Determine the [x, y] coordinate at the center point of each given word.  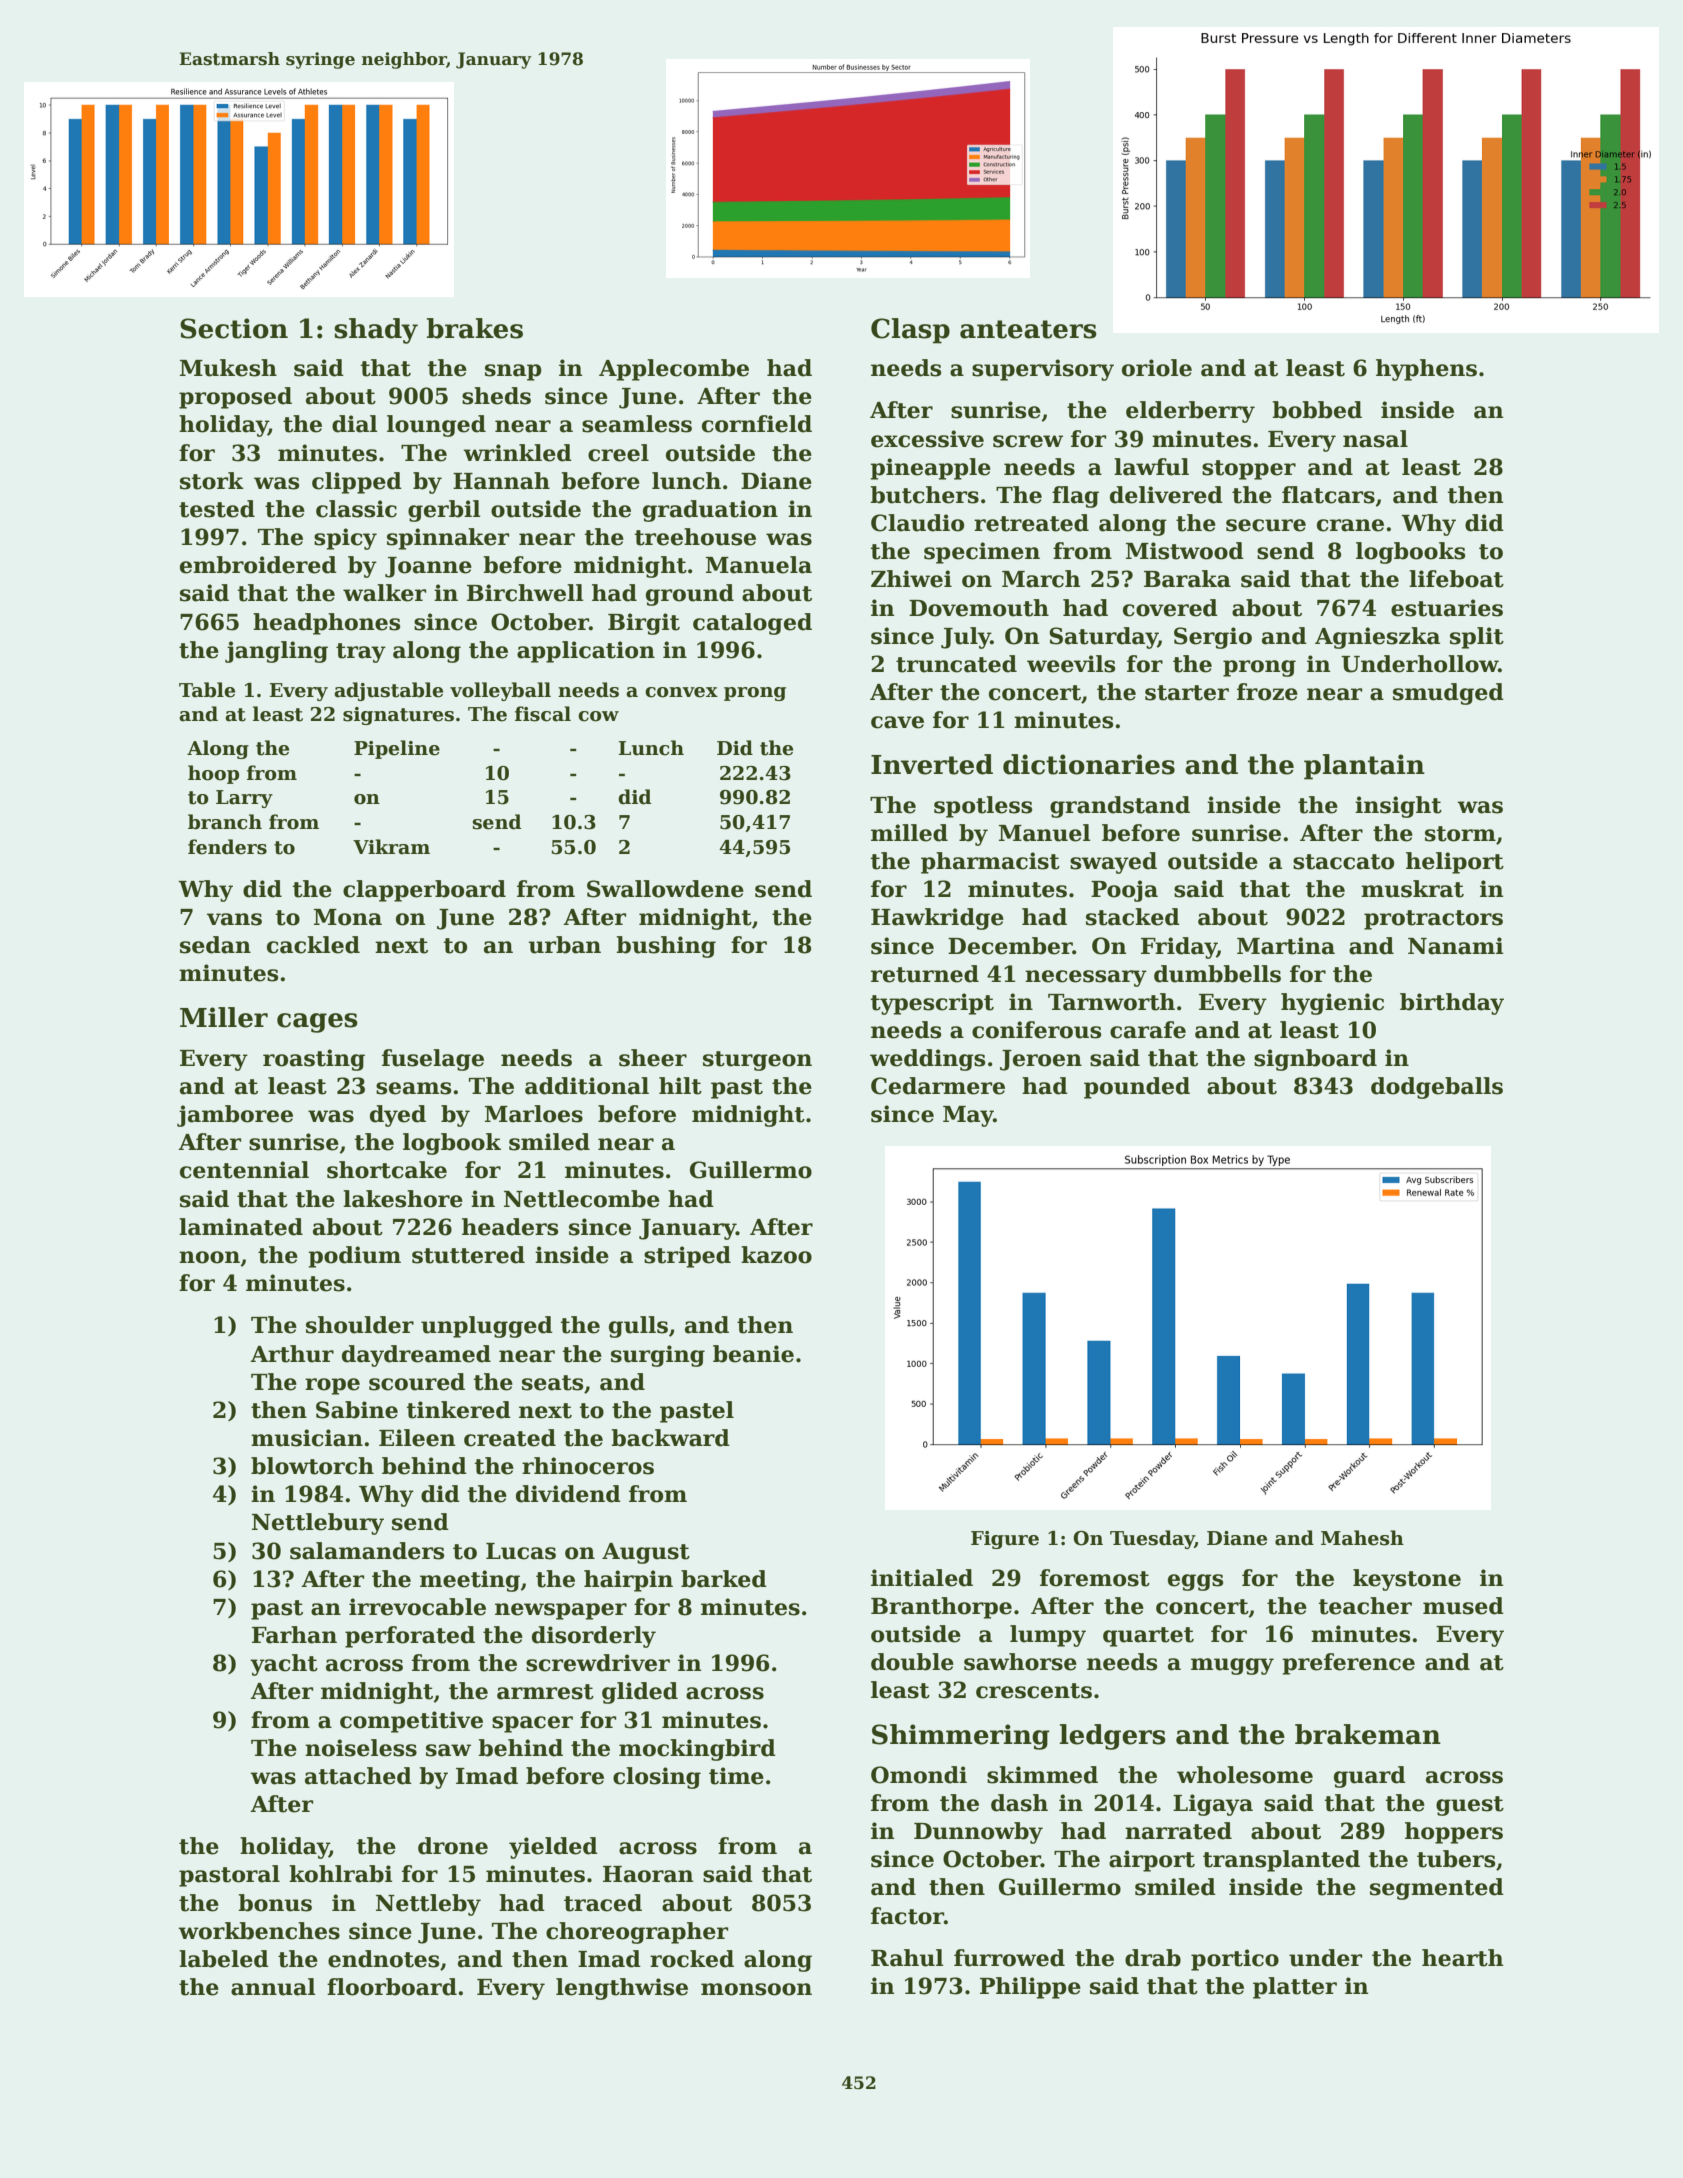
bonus [275, 1903]
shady [376, 331]
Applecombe [674, 370]
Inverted [932, 764]
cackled [313, 945]
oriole [1157, 368]
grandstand [1120, 807]
